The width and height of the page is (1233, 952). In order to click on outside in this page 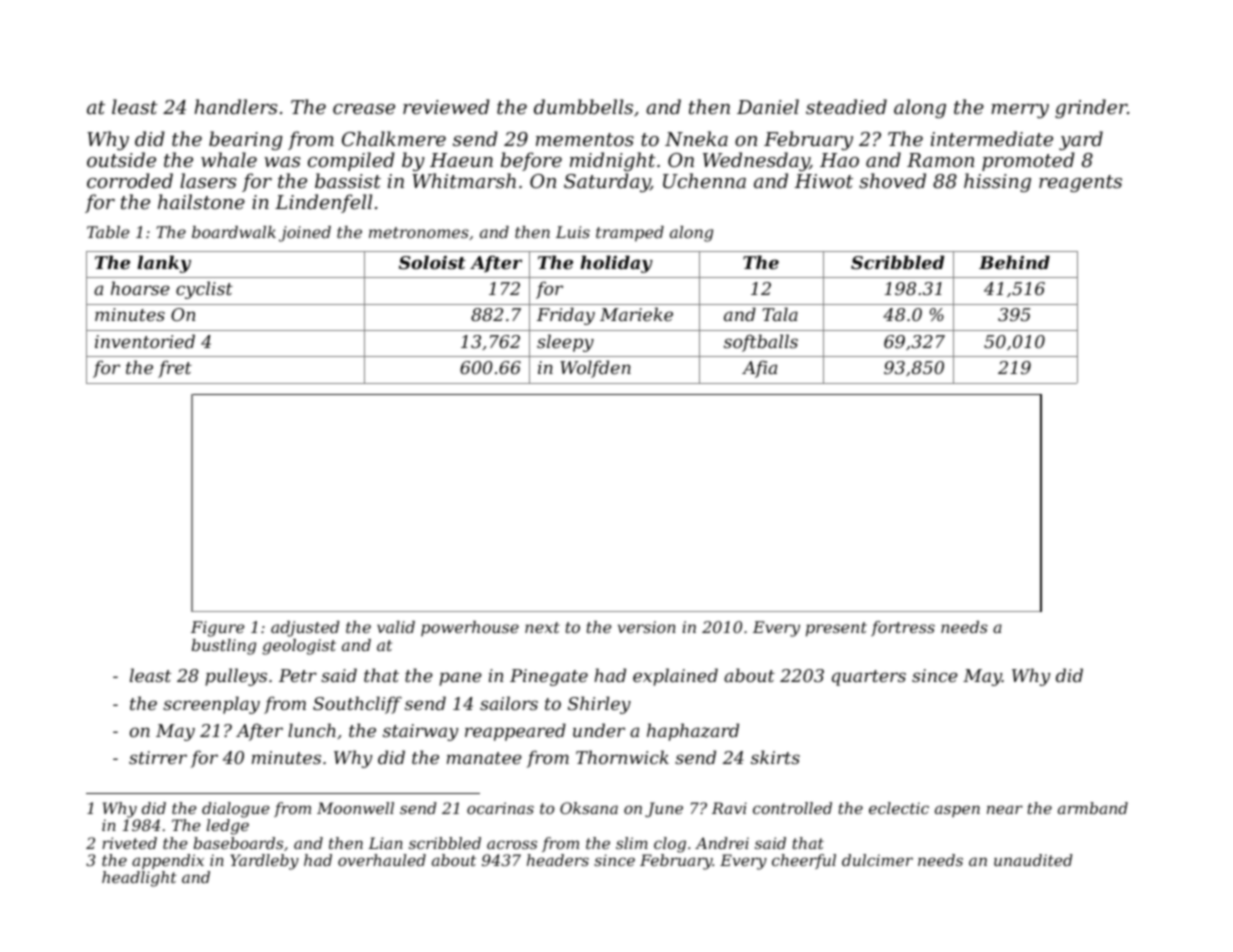, I will do `click(121, 159)`.
